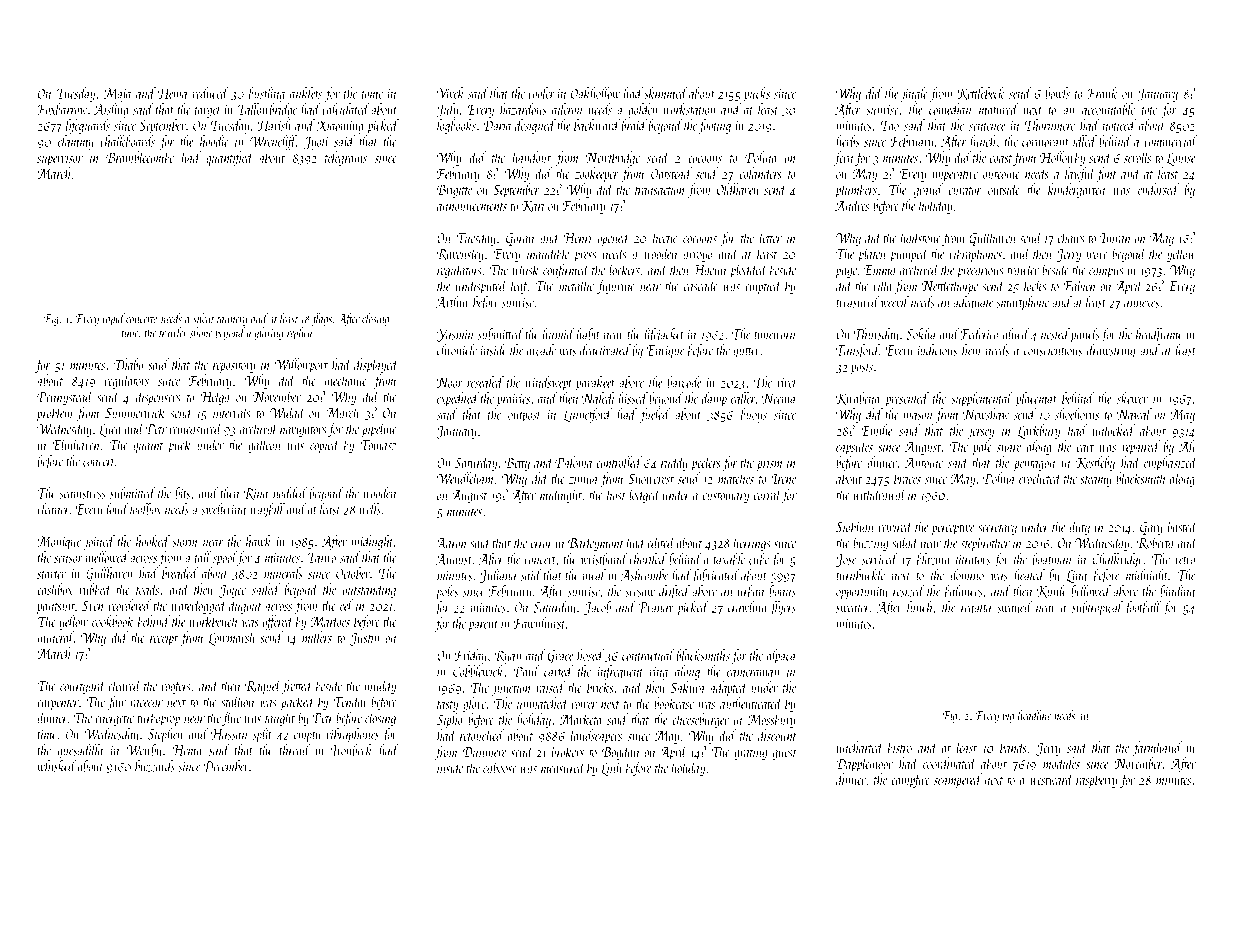  What do you see at coordinates (729, 559) in the screenshot?
I see `taxable` at bounding box center [729, 559].
